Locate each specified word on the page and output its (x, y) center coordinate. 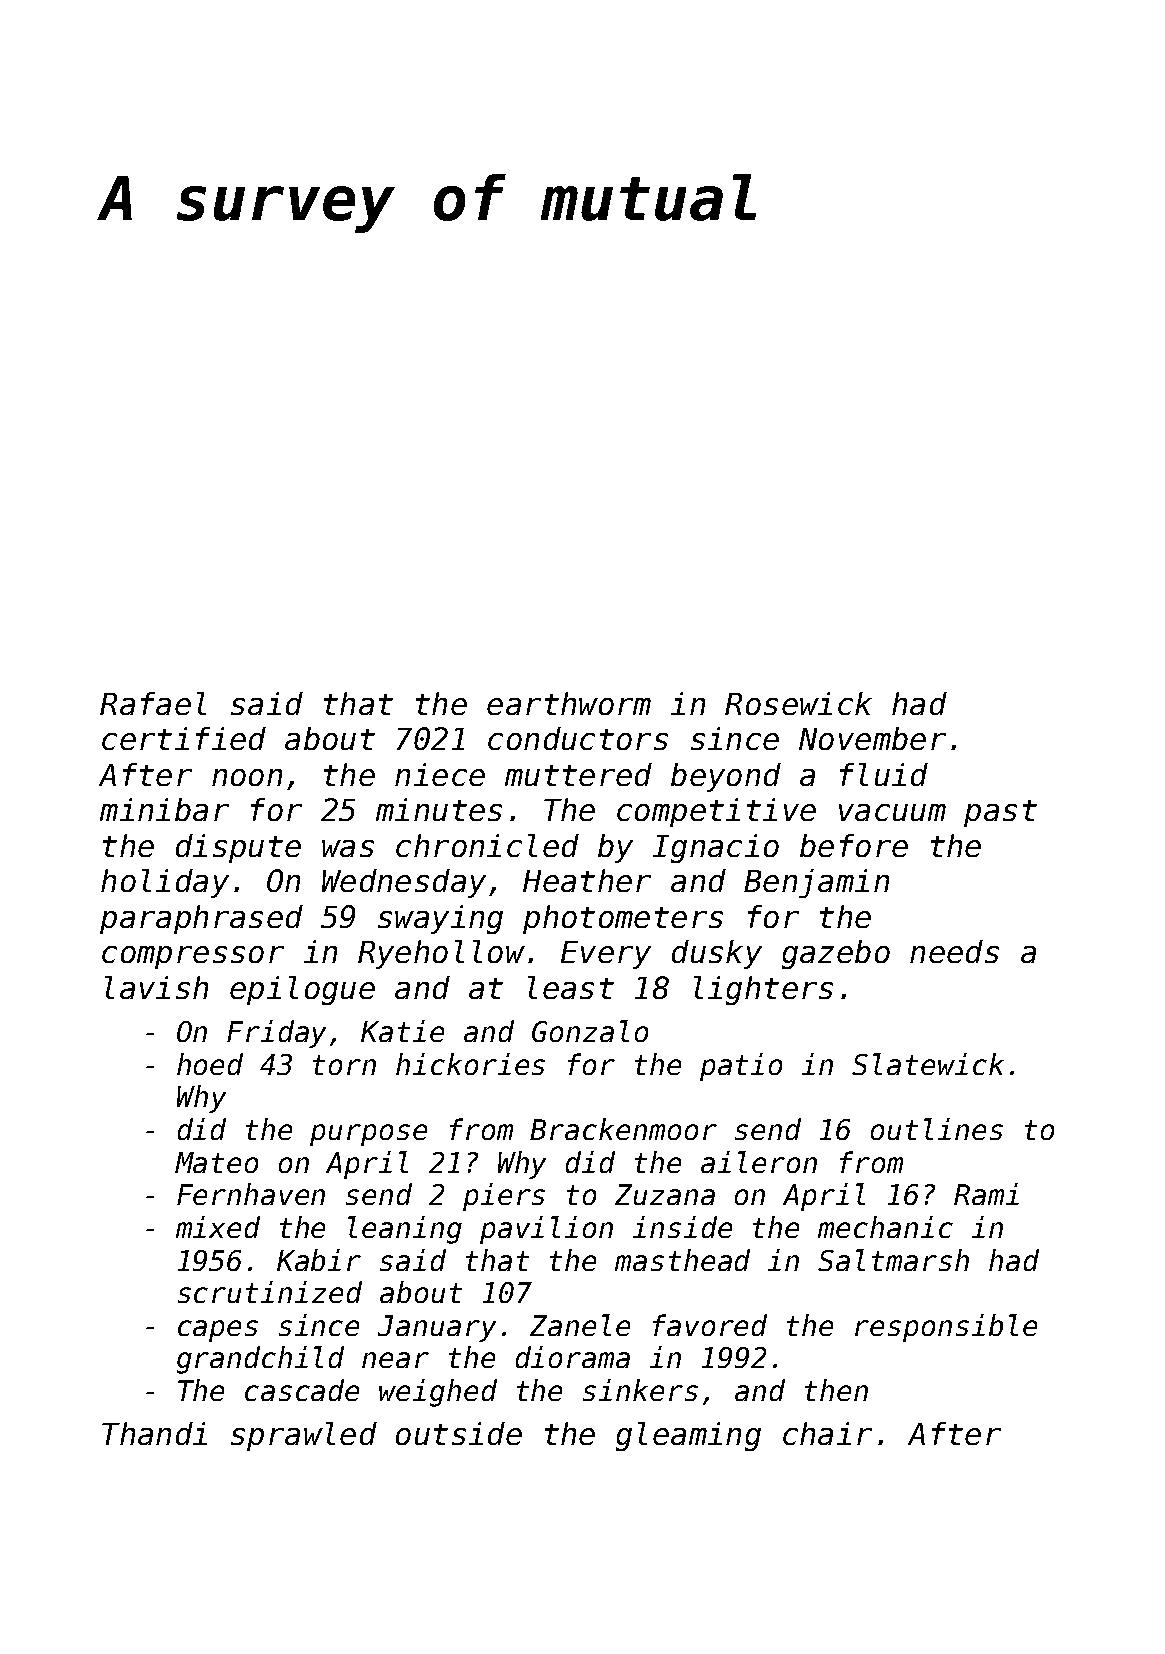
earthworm (569, 703)
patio (741, 1067)
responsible (946, 1328)
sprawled (304, 1436)
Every (606, 955)
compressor (193, 957)
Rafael (153, 703)
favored (710, 1325)
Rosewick (798, 703)
